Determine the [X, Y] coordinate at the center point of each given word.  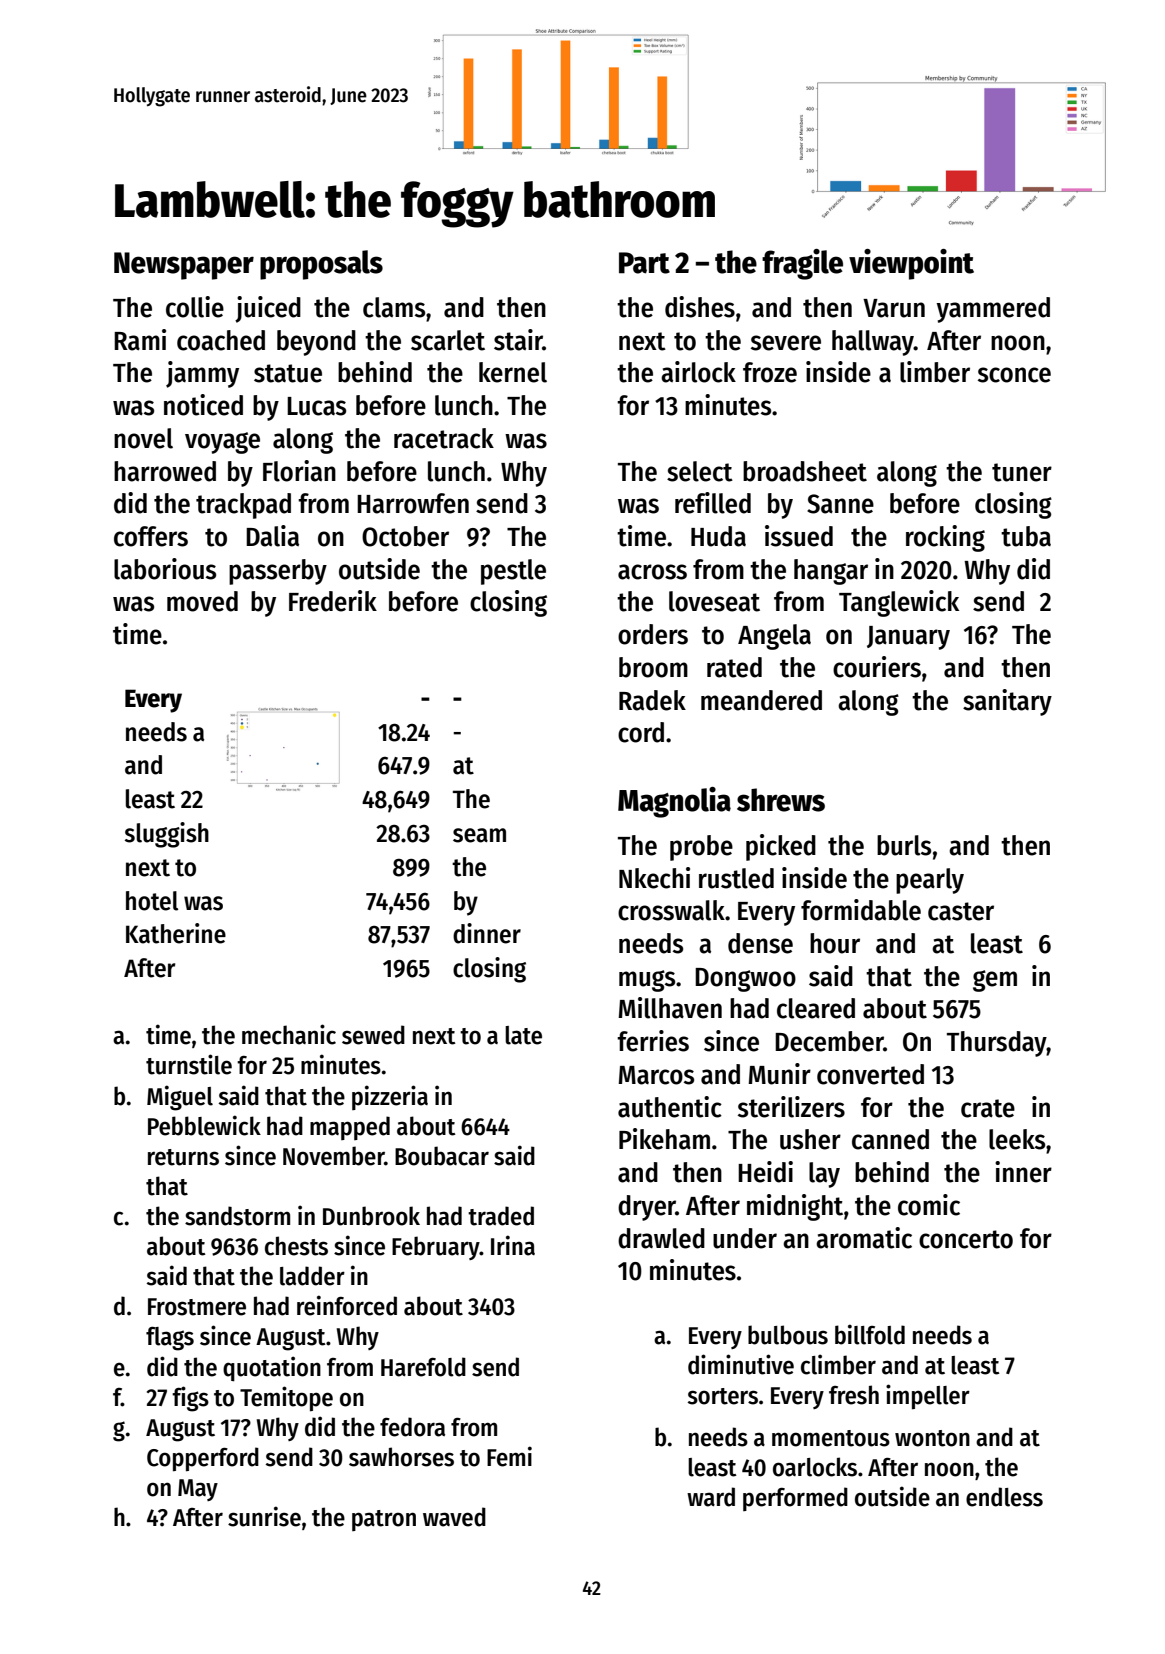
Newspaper [184, 266]
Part [644, 263]
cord [641, 732]
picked [781, 847]
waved [454, 1517]
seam [479, 835]
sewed [373, 1035]
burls [904, 845]
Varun [894, 308]
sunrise [264, 1516]
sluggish [167, 835]
